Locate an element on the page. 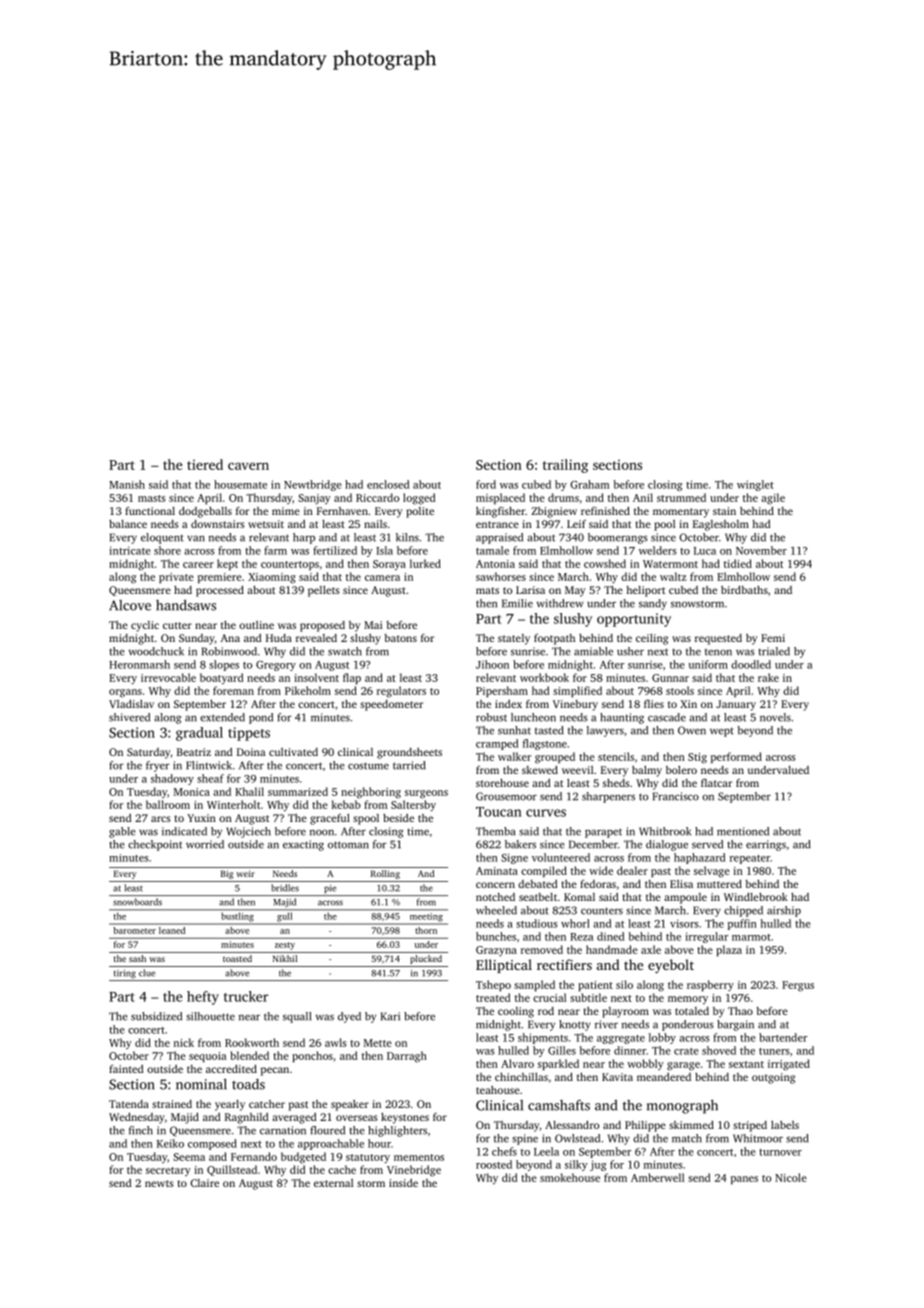 This page has width=924, height=1308. stools is located at coordinates (680, 690).
